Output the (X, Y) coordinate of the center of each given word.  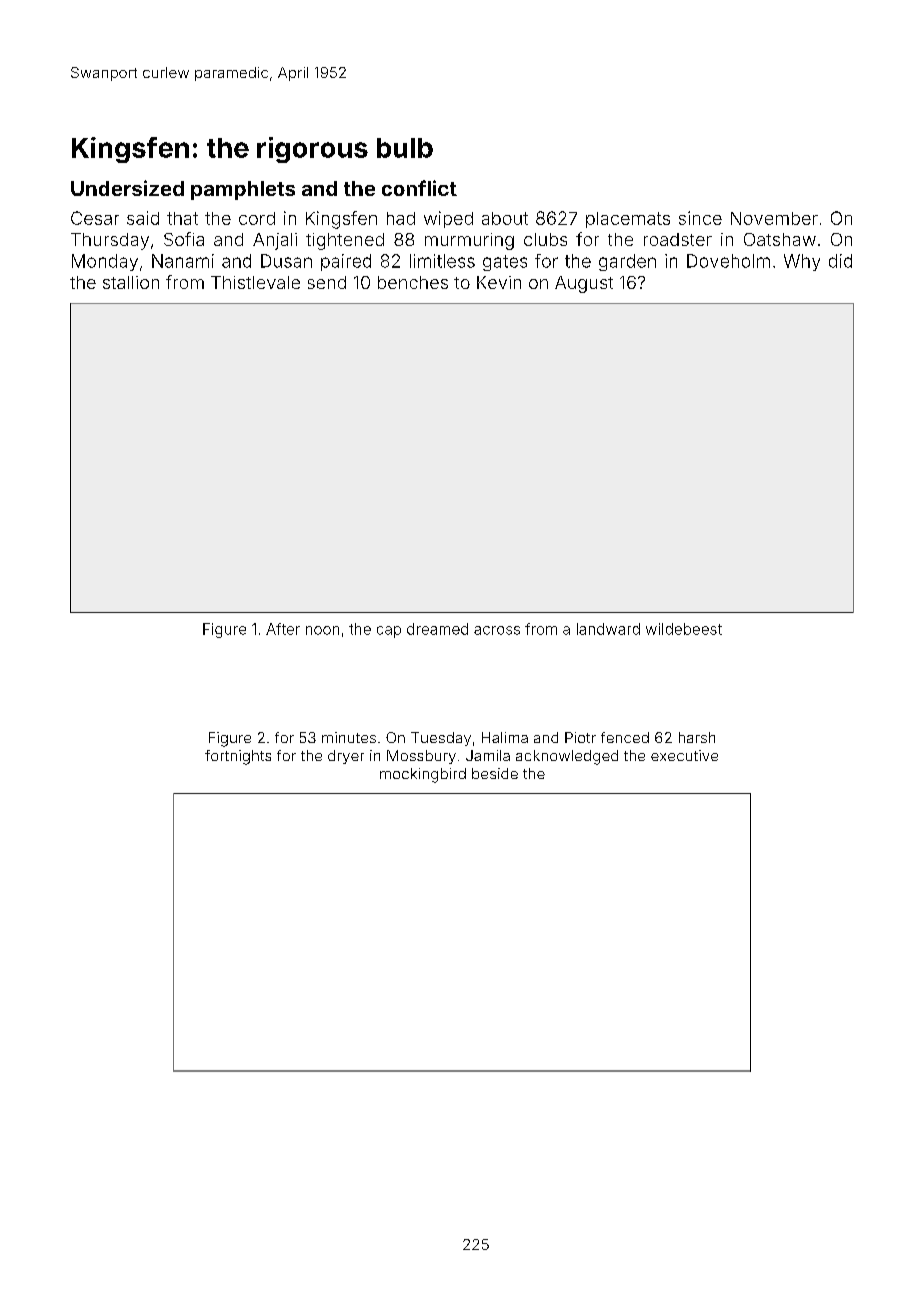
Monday (105, 262)
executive (684, 755)
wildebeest (684, 629)
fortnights (238, 757)
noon (322, 630)
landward (608, 629)
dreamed (437, 629)
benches (413, 282)
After (283, 629)
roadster (678, 239)
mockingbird (423, 775)
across (497, 630)
